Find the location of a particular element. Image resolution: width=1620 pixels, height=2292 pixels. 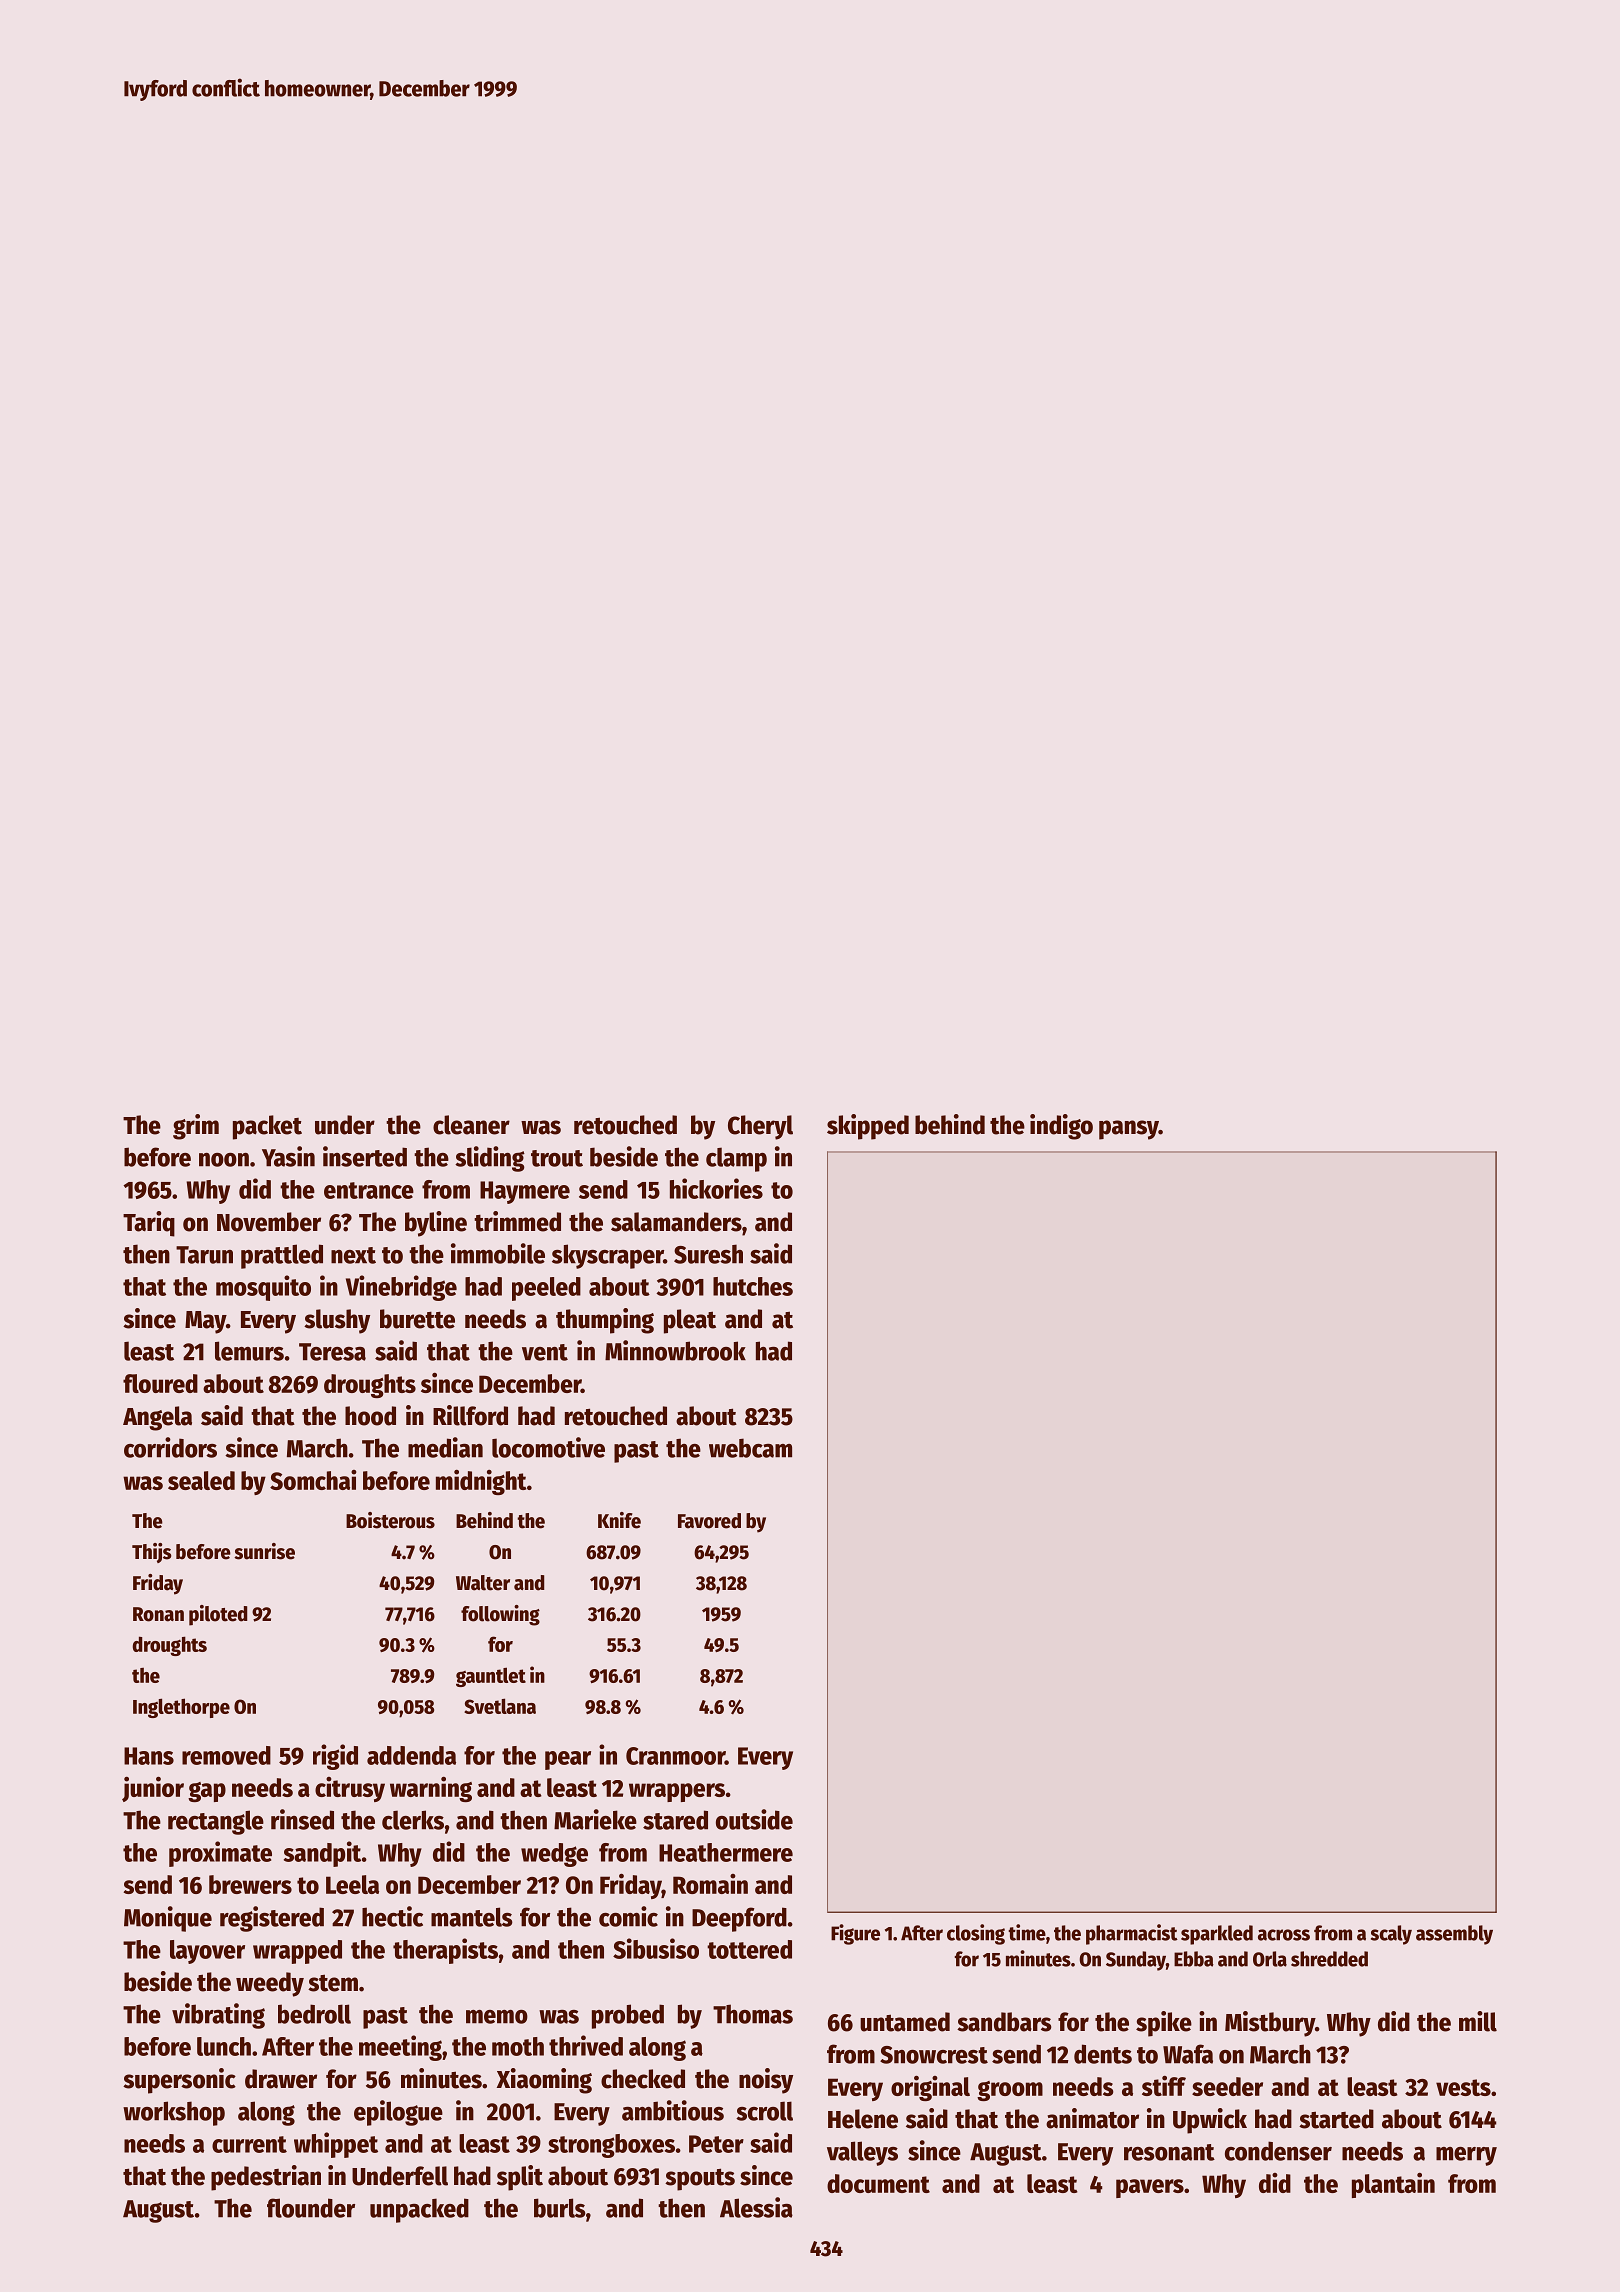

pansy is located at coordinates (1129, 1130).
